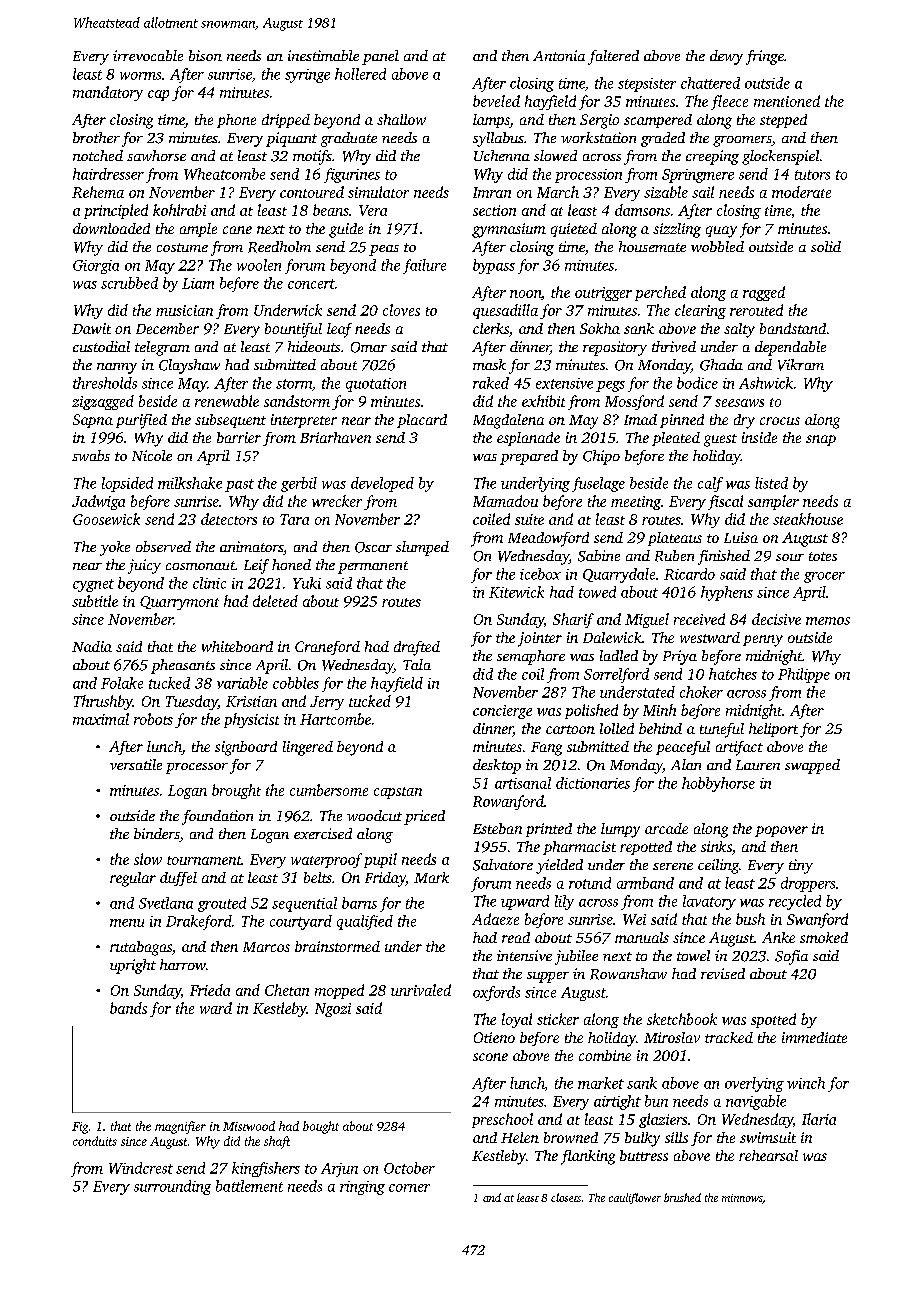  What do you see at coordinates (640, 419) in the document?
I see `Imad` at bounding box center [640, 419].
